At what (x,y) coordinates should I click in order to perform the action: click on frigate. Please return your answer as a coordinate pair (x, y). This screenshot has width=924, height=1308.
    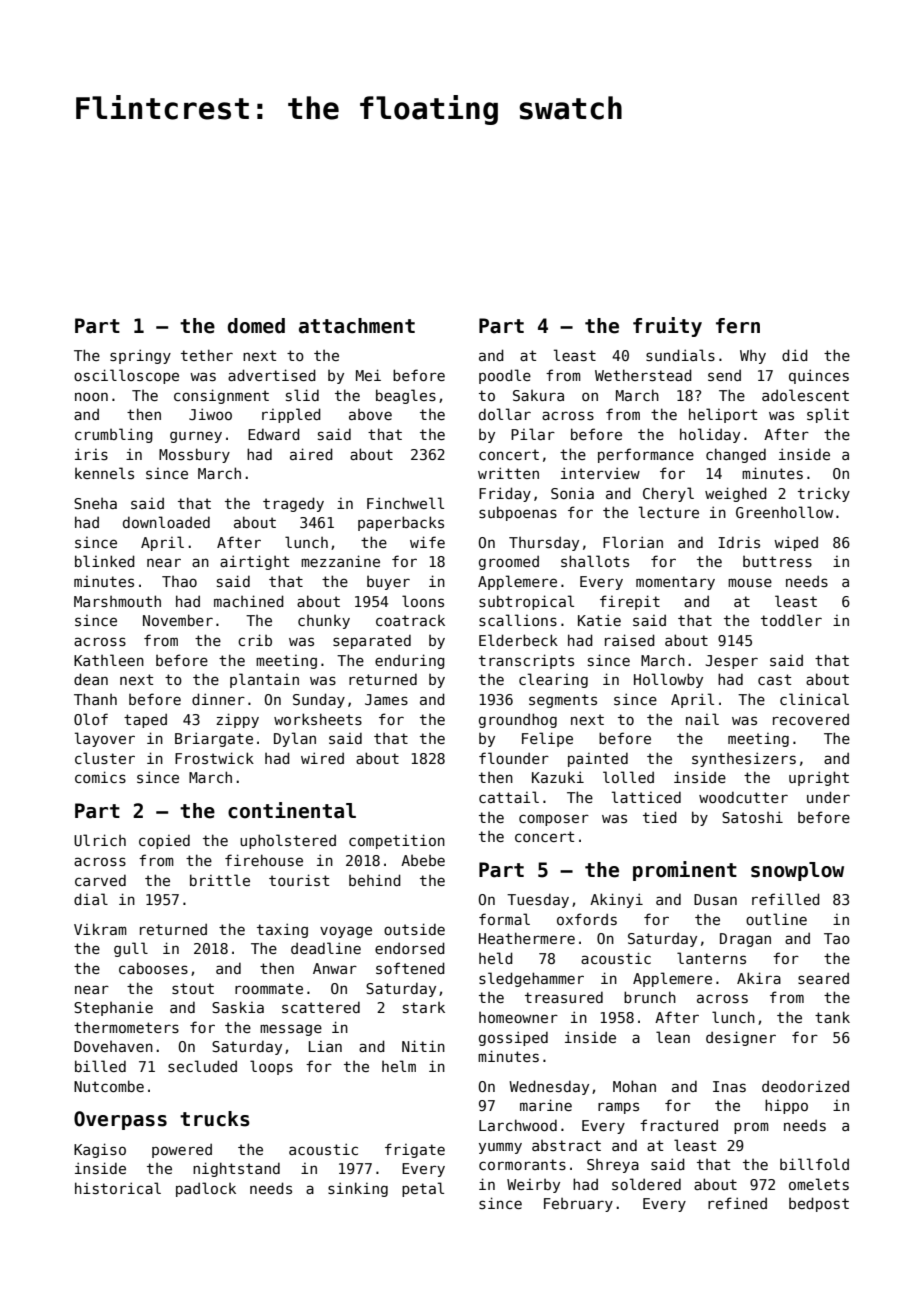
    Looking at the image, I should click on (415, 1150).
